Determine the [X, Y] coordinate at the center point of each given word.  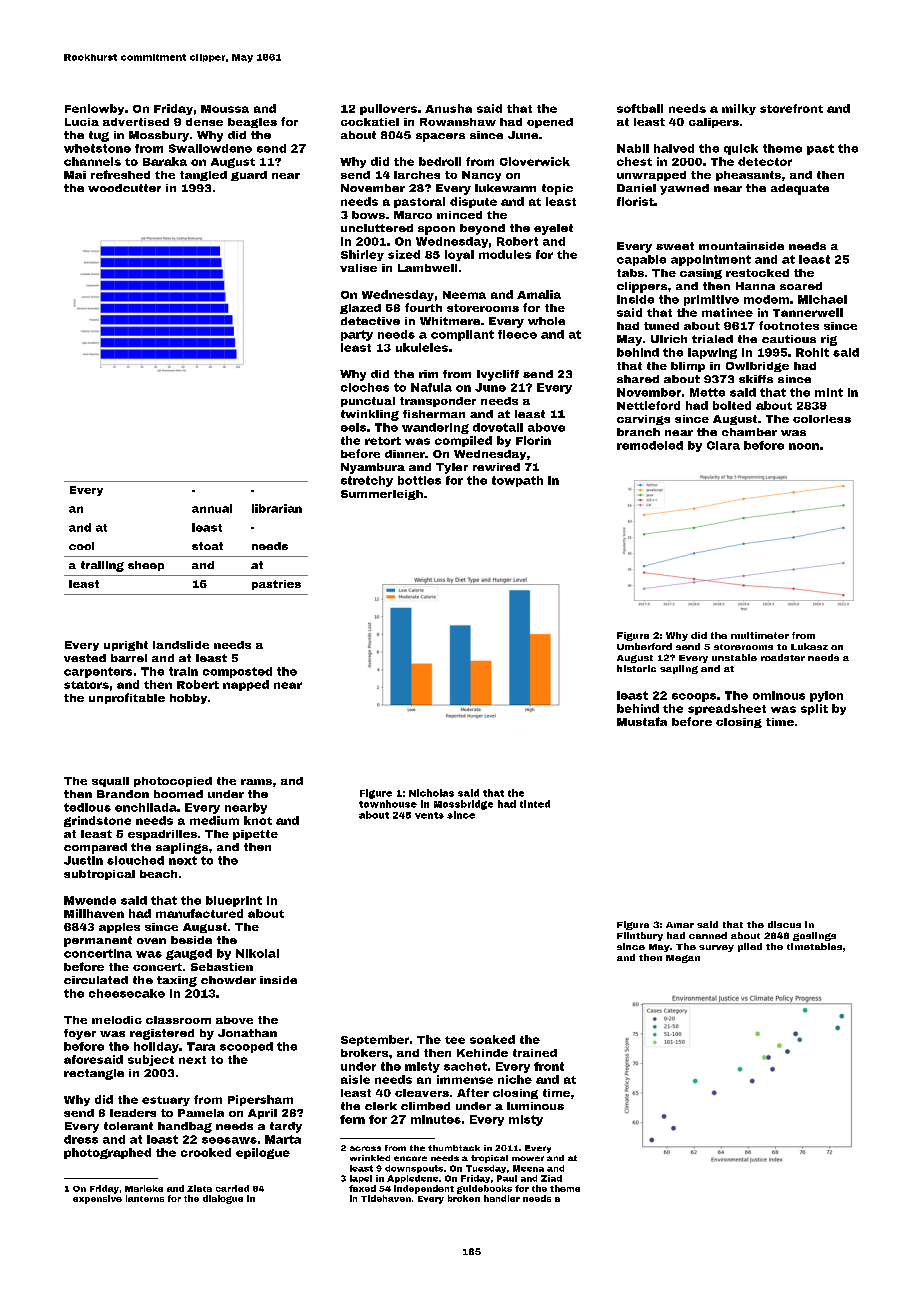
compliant [462, 335]
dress [81, 1139]
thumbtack [454, 1148]
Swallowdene [210, 148]
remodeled [650, 445]
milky [739, 109]
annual [212, 508]
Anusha [448, 108]
